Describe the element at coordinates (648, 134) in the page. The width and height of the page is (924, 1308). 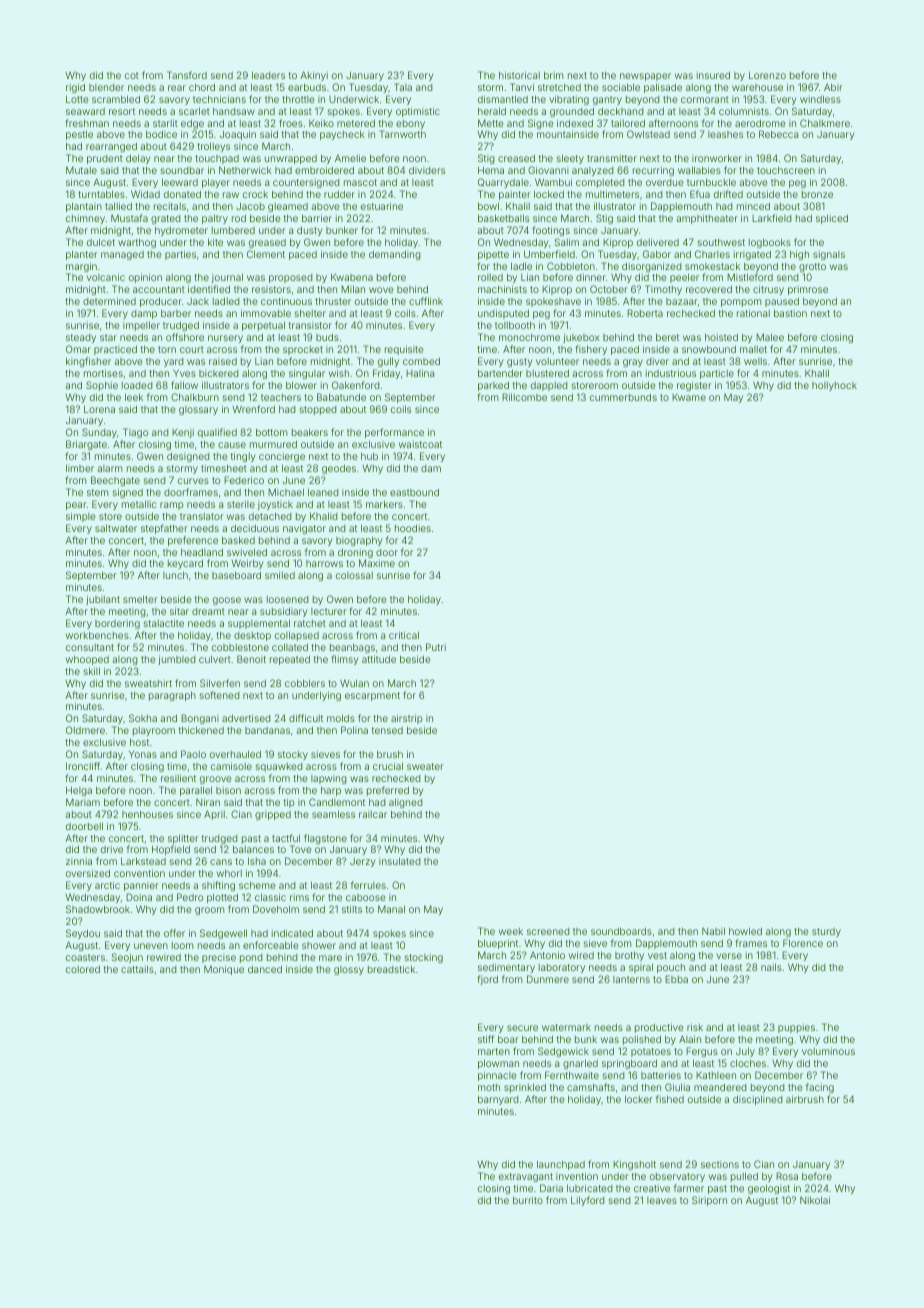
I see `Owlstead` at that location.
